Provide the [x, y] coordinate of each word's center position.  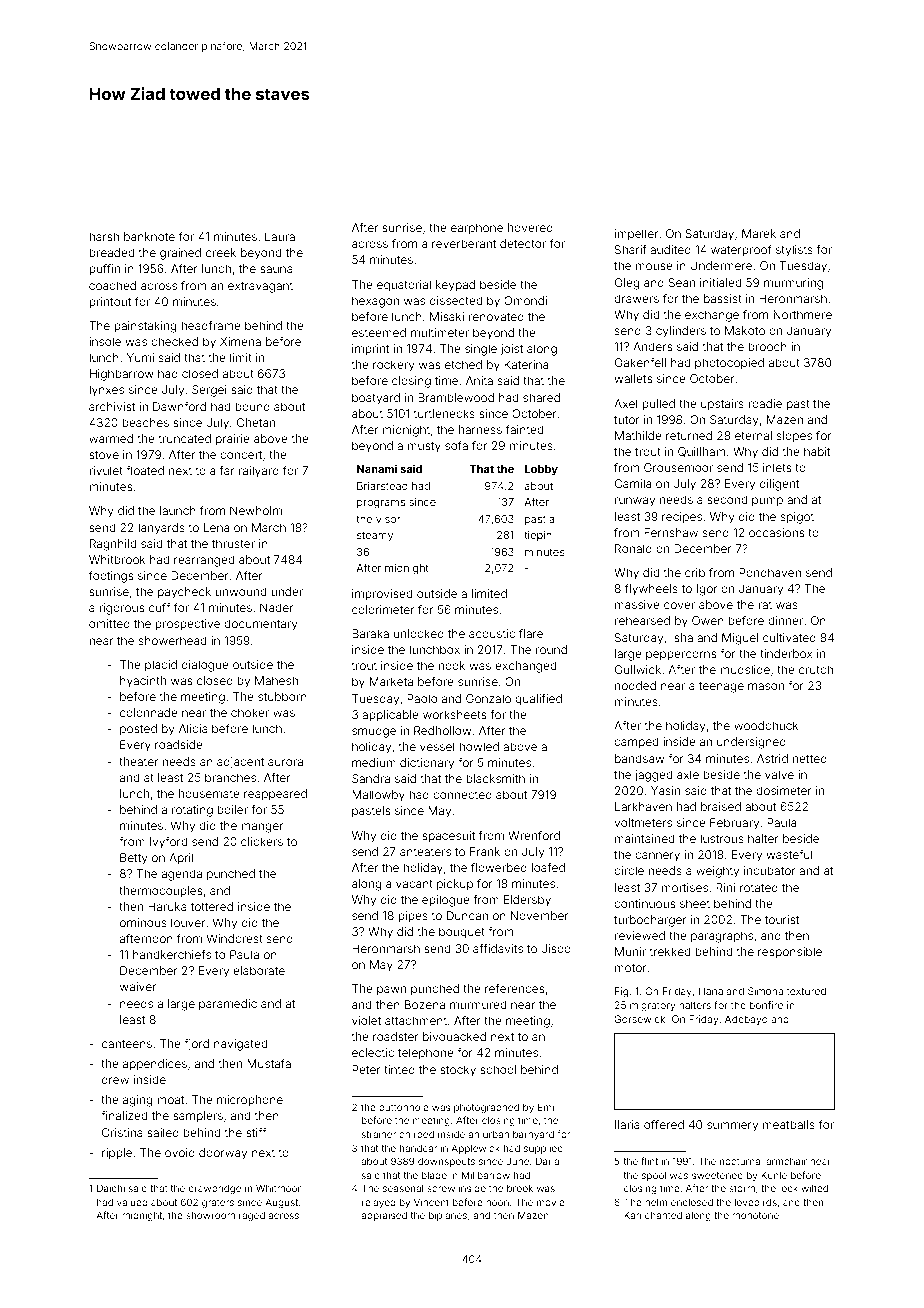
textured [806, 991]
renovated [496, 316]
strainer [379, 1134]
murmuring [793, 284]
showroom [210, 1215]
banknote [149, 236]
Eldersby [527, 901]
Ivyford [168, 843]
